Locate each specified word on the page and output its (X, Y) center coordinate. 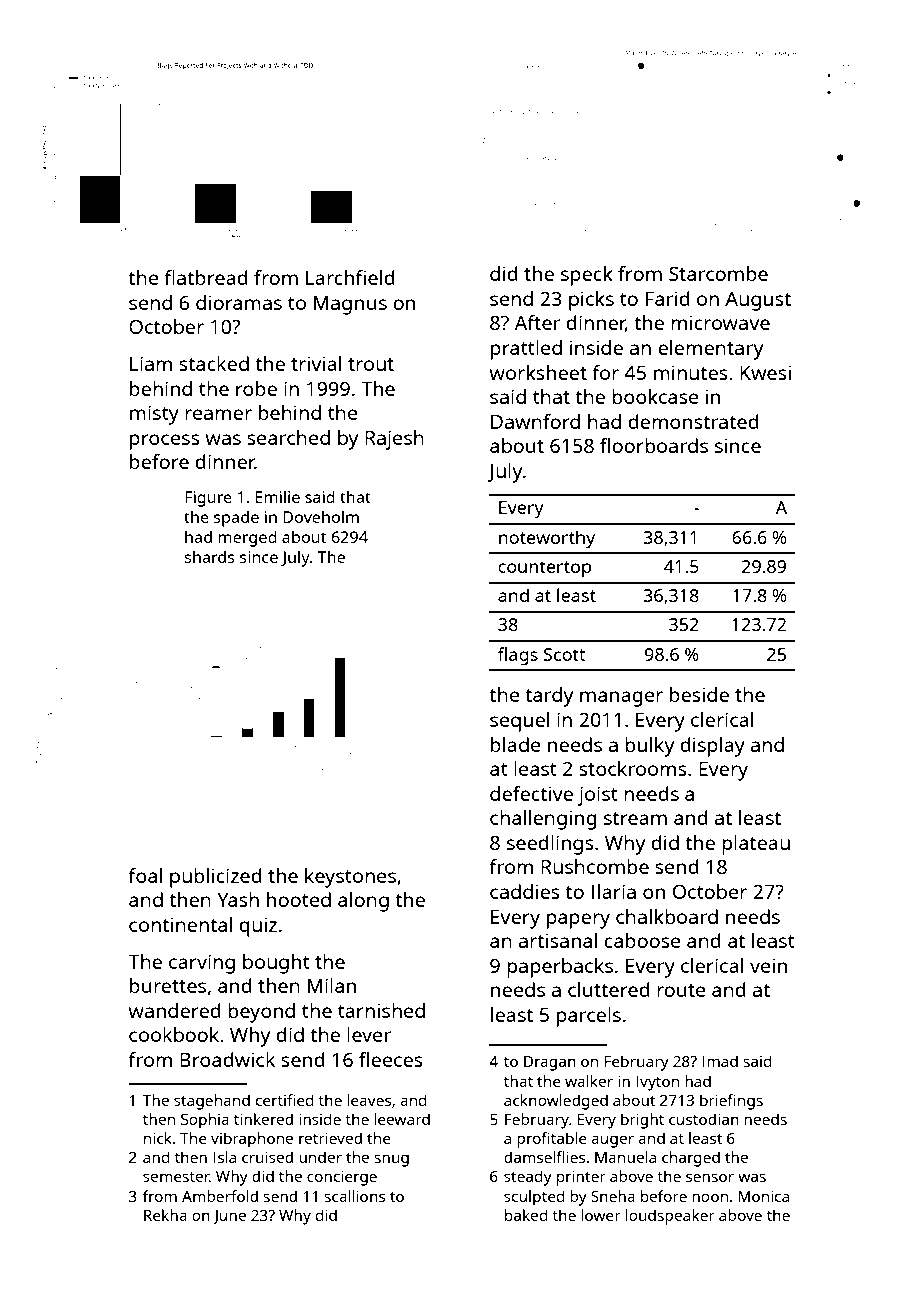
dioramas (239, 302)
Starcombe (718, 273)
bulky (649, 747)
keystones (350, 878)
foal (145, 875)
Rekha (165, 1215)
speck (587, 276)
